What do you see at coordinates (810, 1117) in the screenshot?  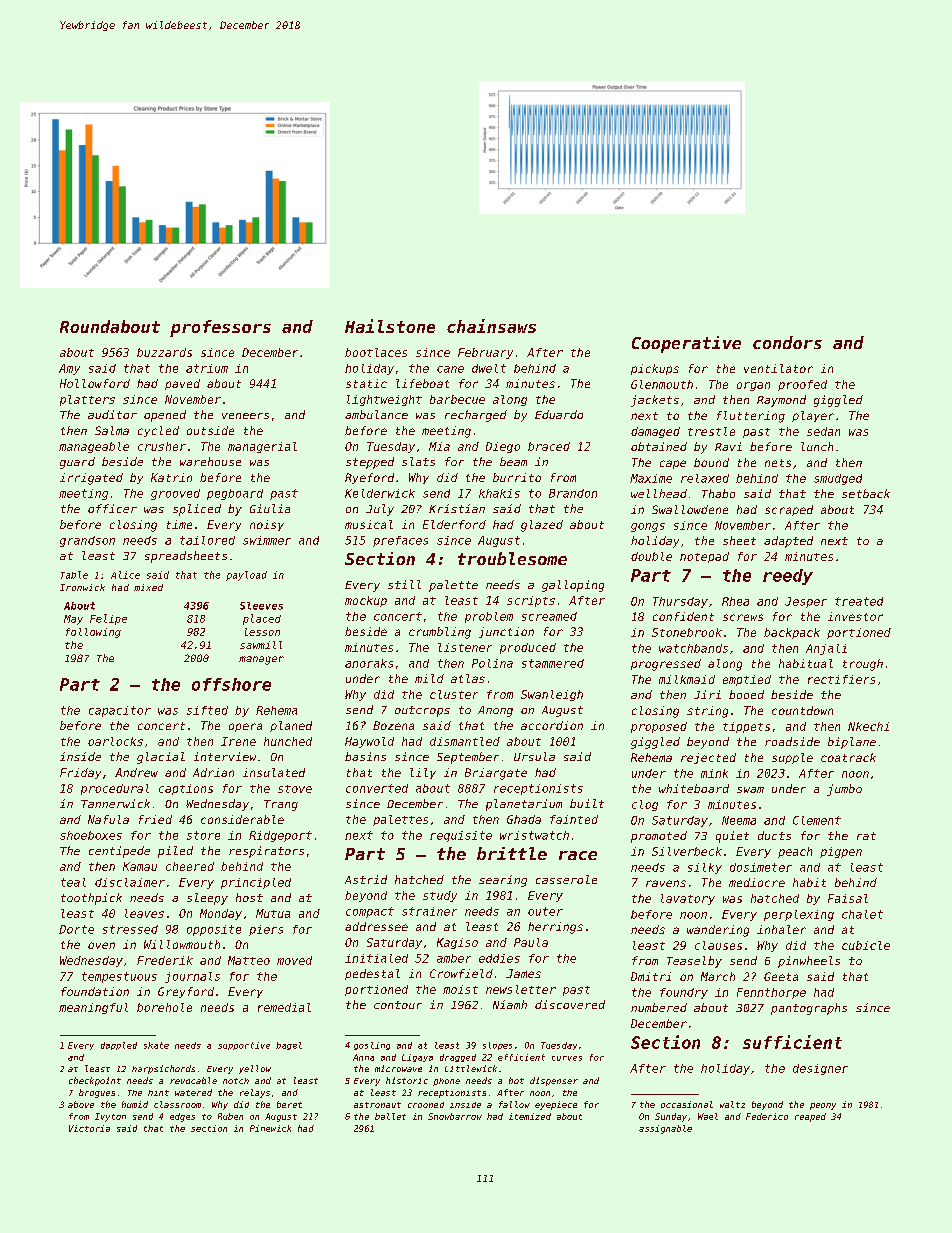 I see `reaped` at bounding box center [810, 1117].
